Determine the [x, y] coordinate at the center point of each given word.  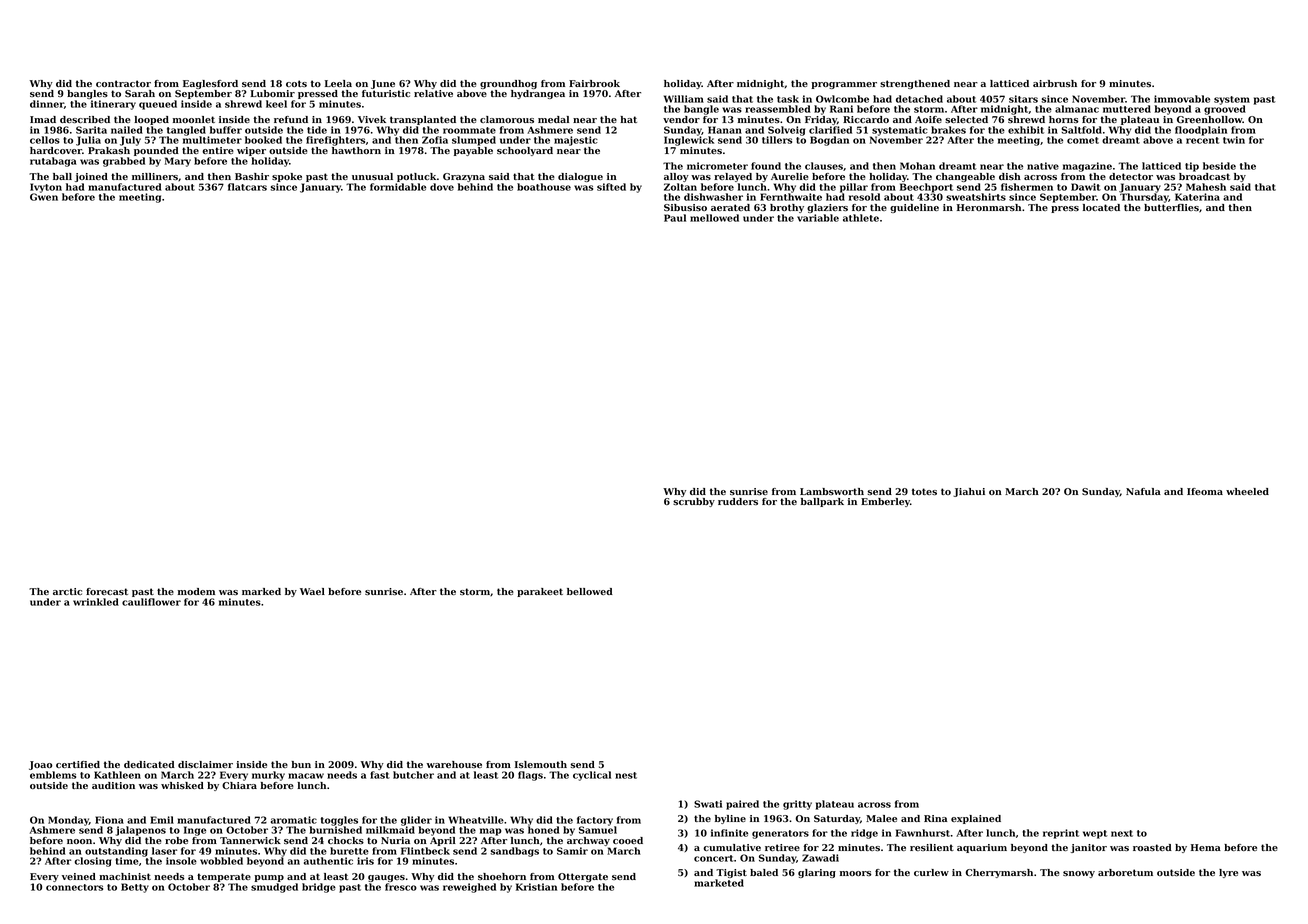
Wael [312, 591]
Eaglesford [210, 84]
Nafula [1143, 491]
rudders [738, 501]
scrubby [694, 502]
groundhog [508, 84]
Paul [675, 218]
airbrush [1055, 83]
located [1101, 207]
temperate [224, 877]
